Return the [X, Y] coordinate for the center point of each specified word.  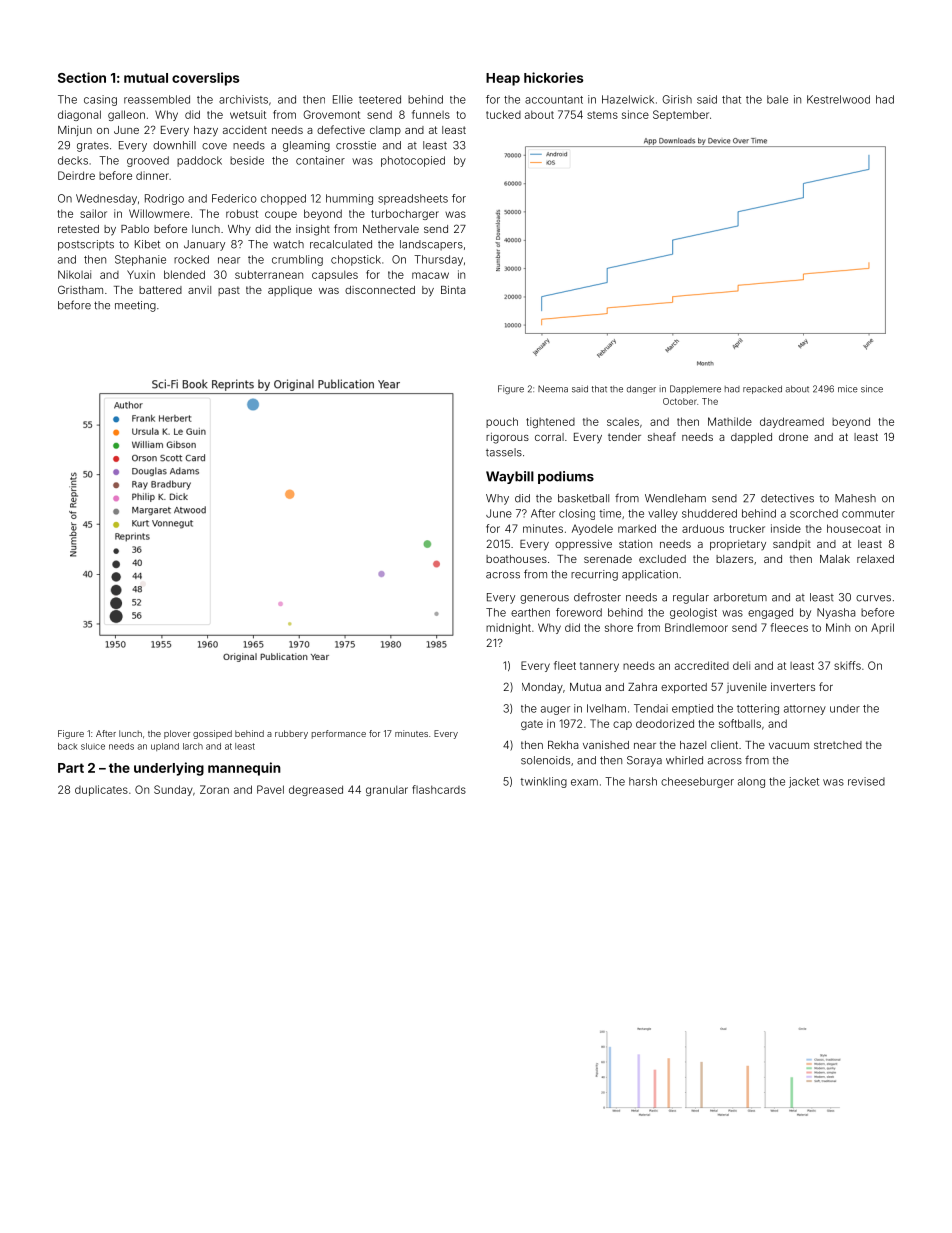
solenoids [545, 760]
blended [184, 274]
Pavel [270, 789]
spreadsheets [413, 199]
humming [349, 199]
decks [73, 160]
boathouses [516, 559]
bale [777, 99]
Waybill [510, 477]
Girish [677, 99]
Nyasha [836, 613]
